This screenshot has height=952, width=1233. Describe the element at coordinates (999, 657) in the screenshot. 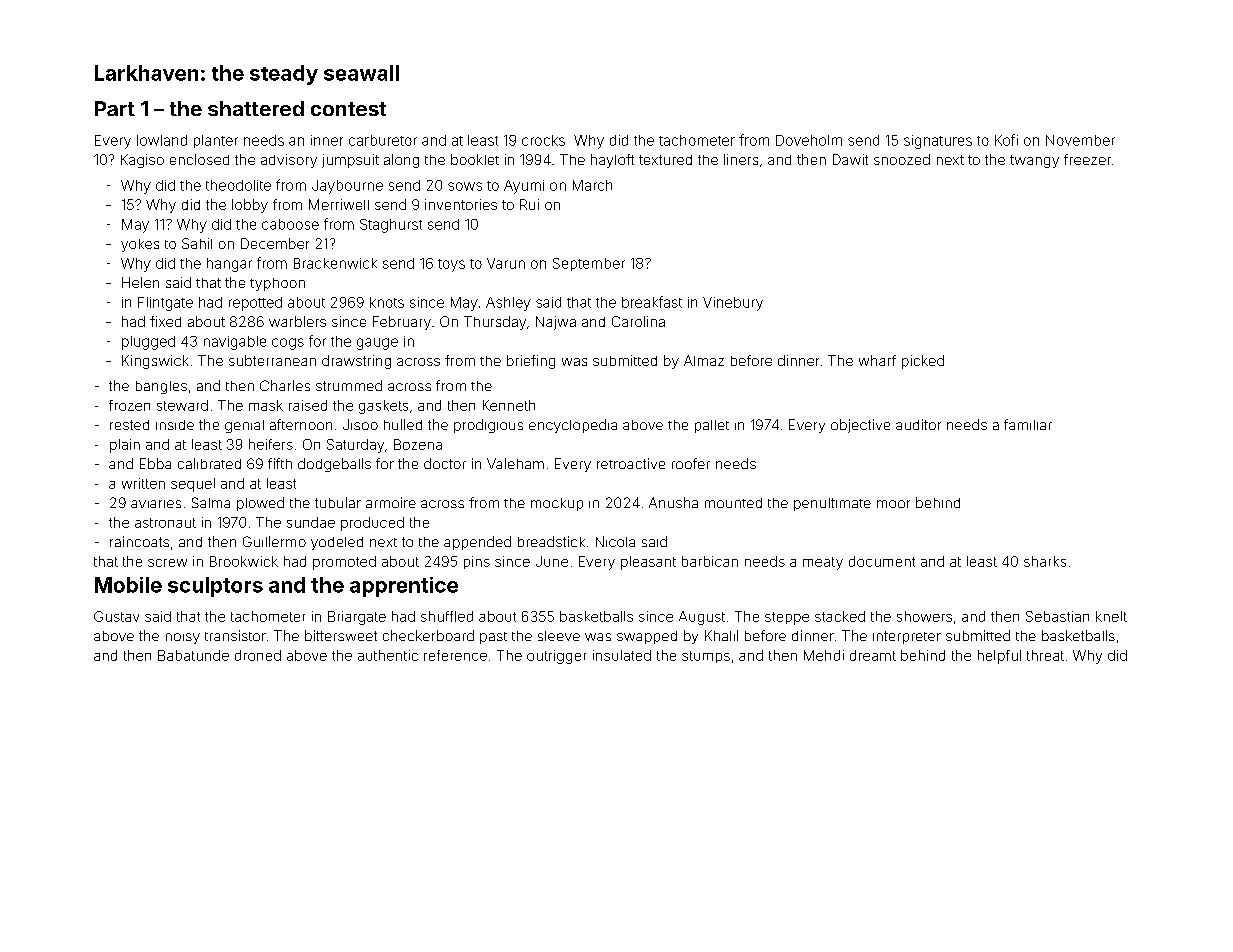

I see `helpful` at that location.
